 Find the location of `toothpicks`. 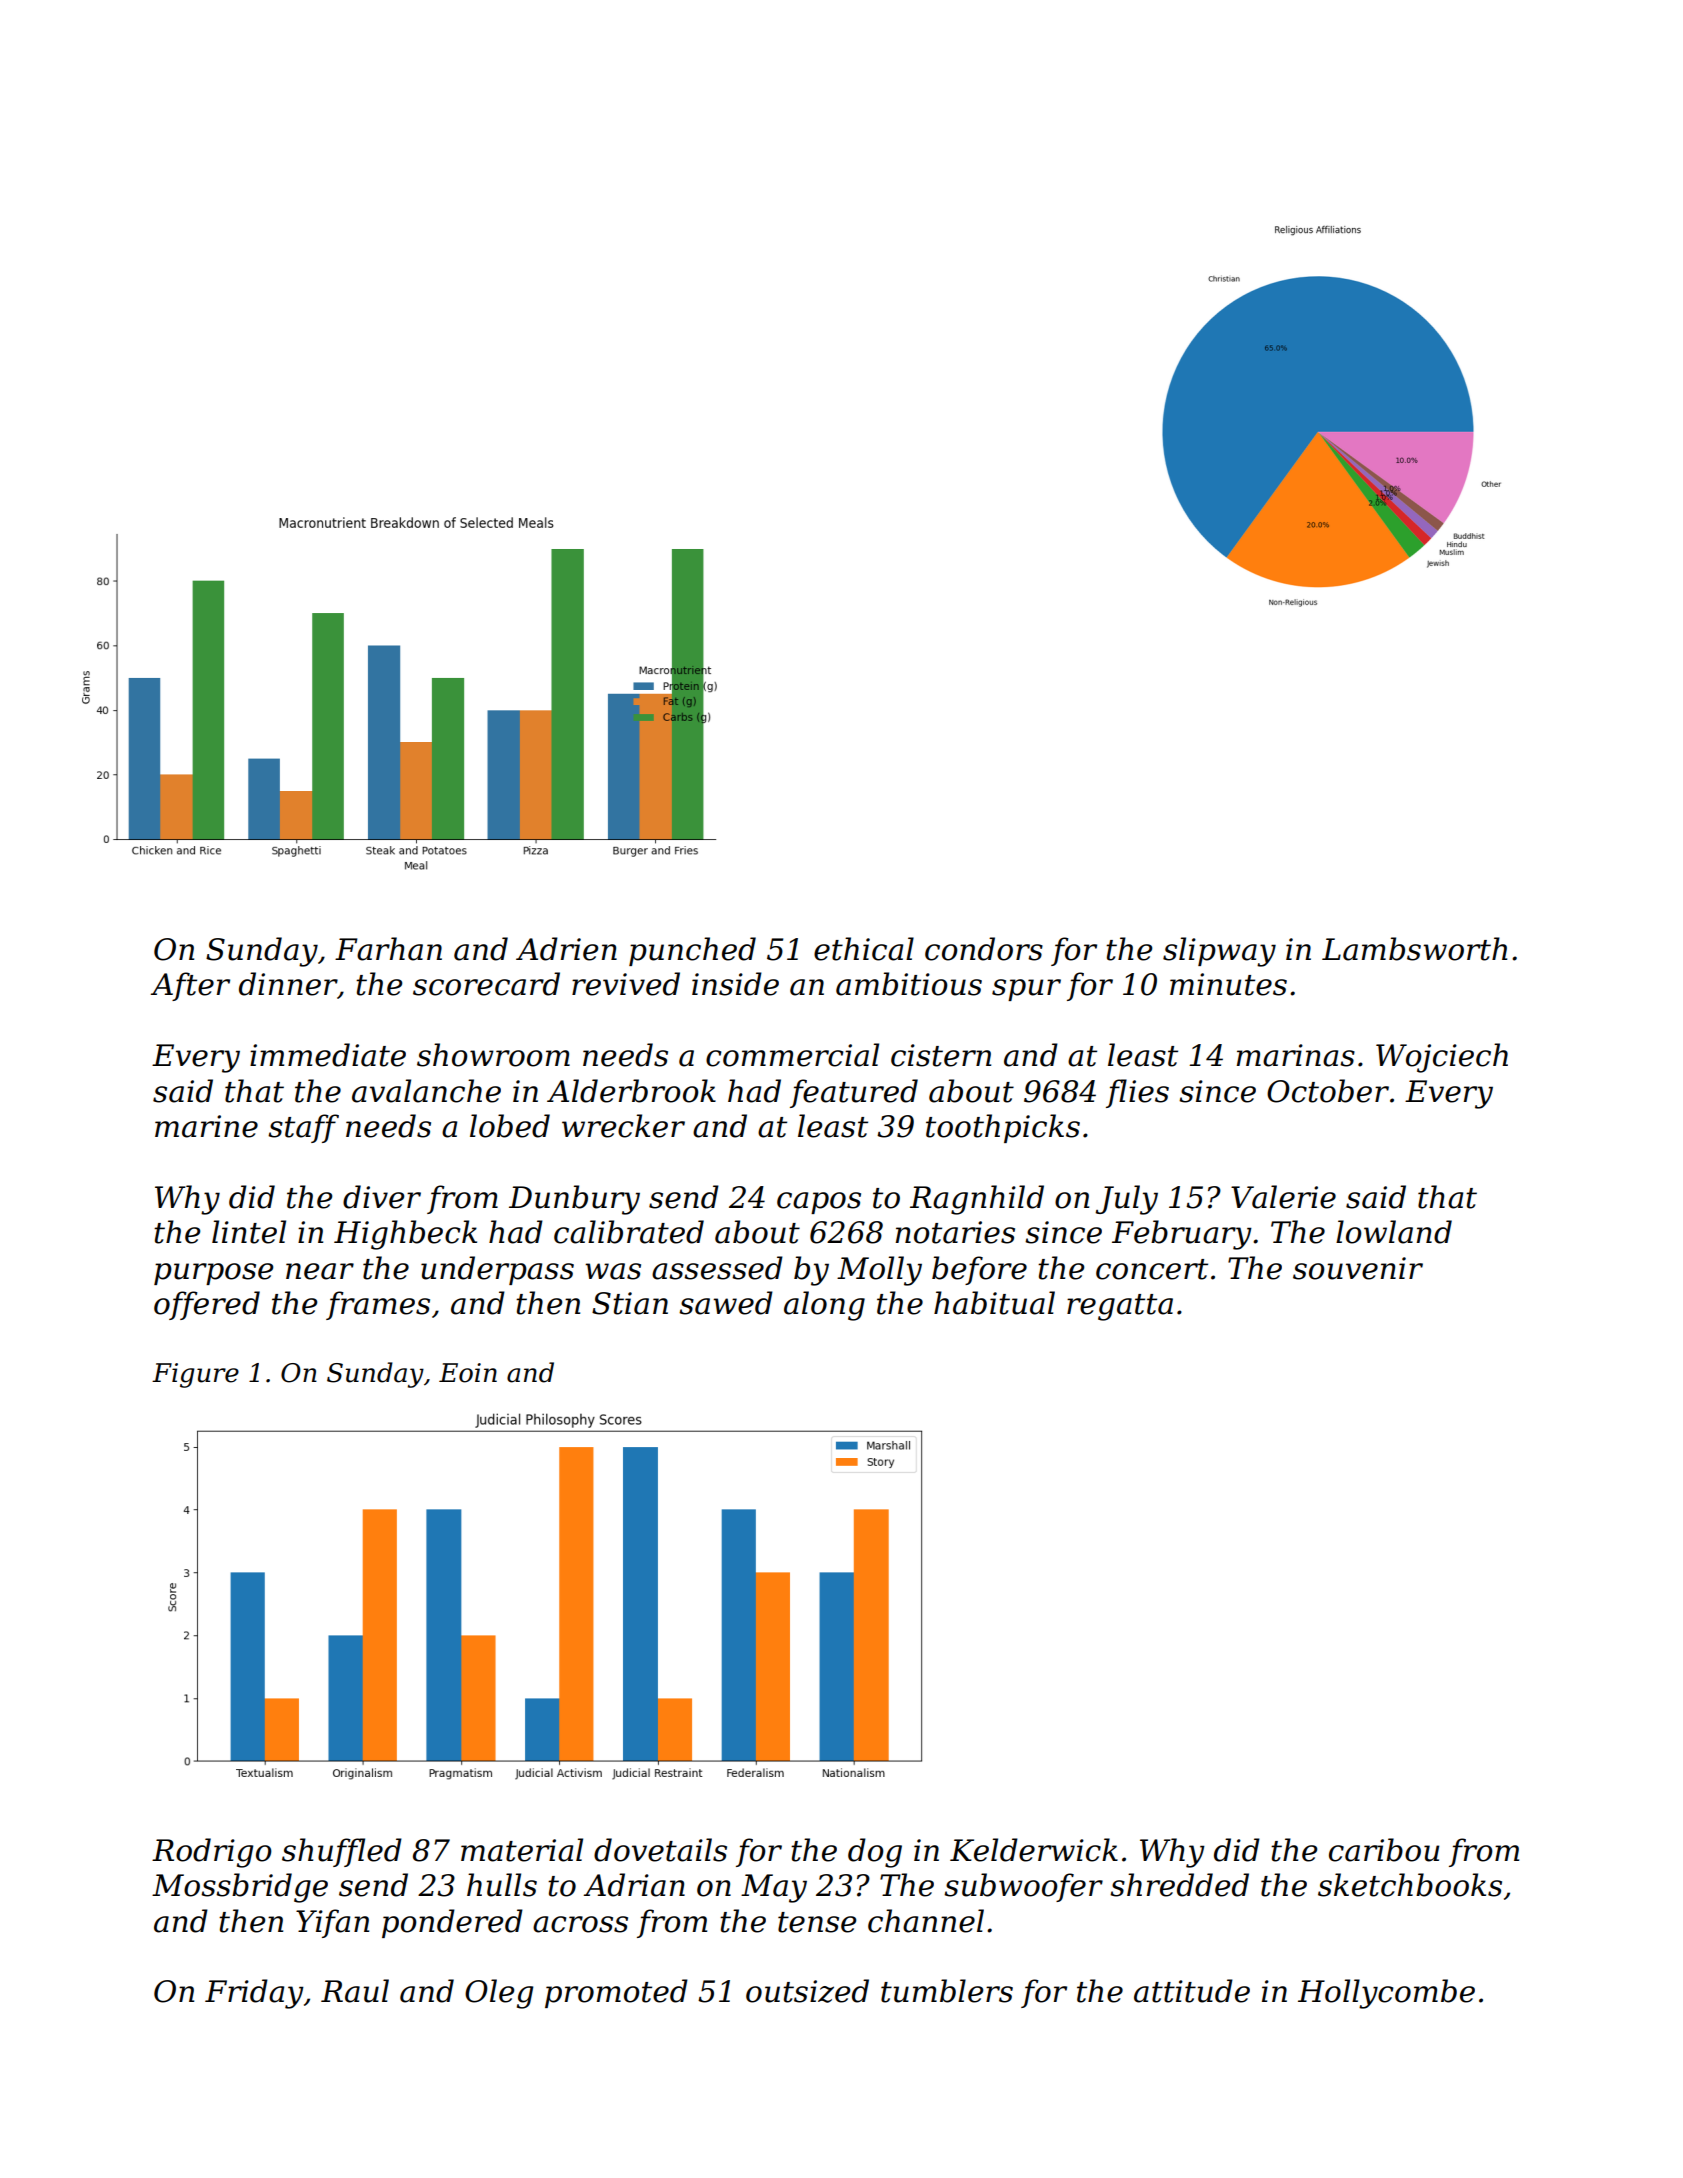

toothpicks is located at coordinates (1003, 1128).
